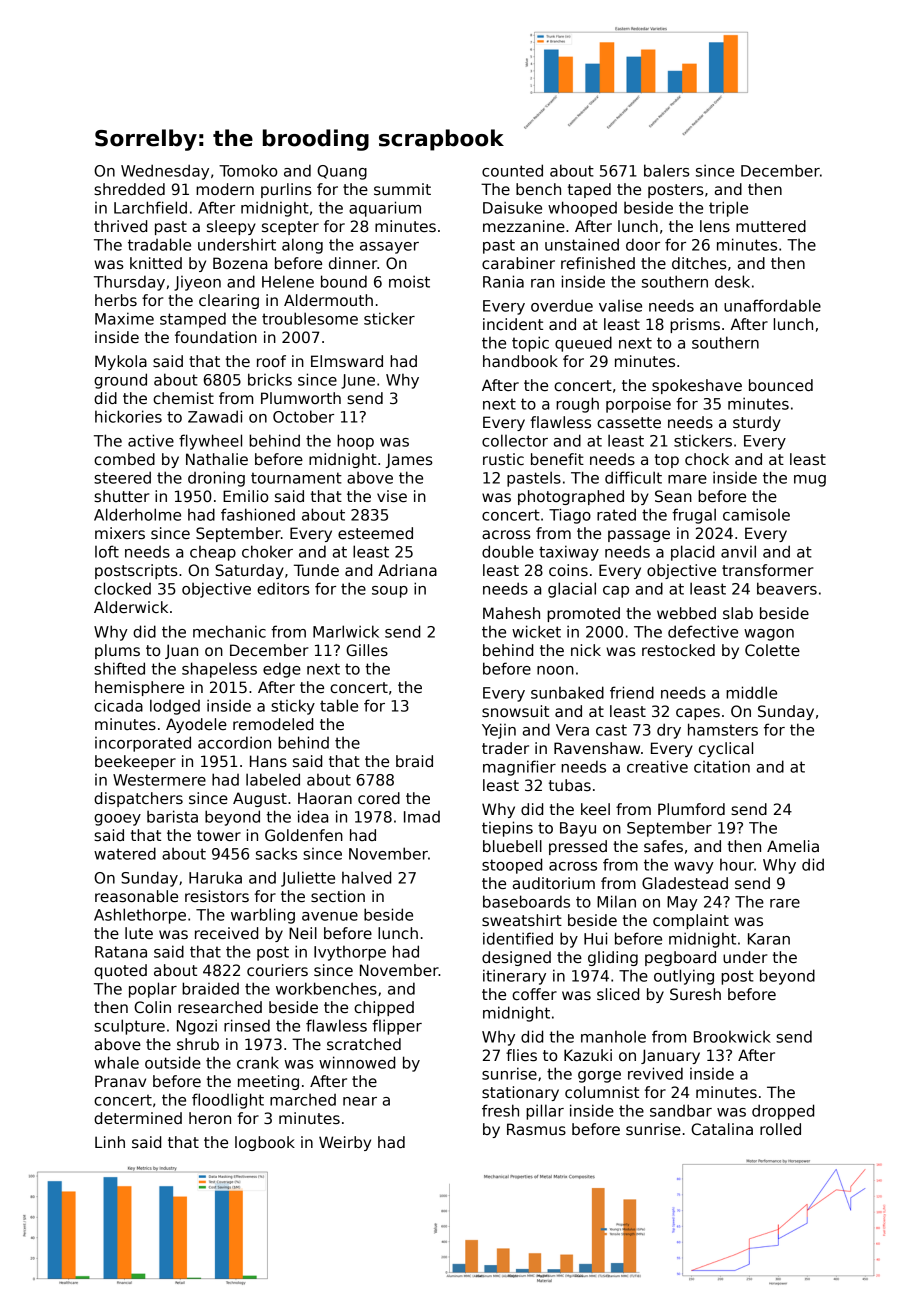 This screenshot has width=924, height=1311. What do you see at coordinates (695, 325) in the screenshot?
I see `prisms` at bounding box center [695, 325].
